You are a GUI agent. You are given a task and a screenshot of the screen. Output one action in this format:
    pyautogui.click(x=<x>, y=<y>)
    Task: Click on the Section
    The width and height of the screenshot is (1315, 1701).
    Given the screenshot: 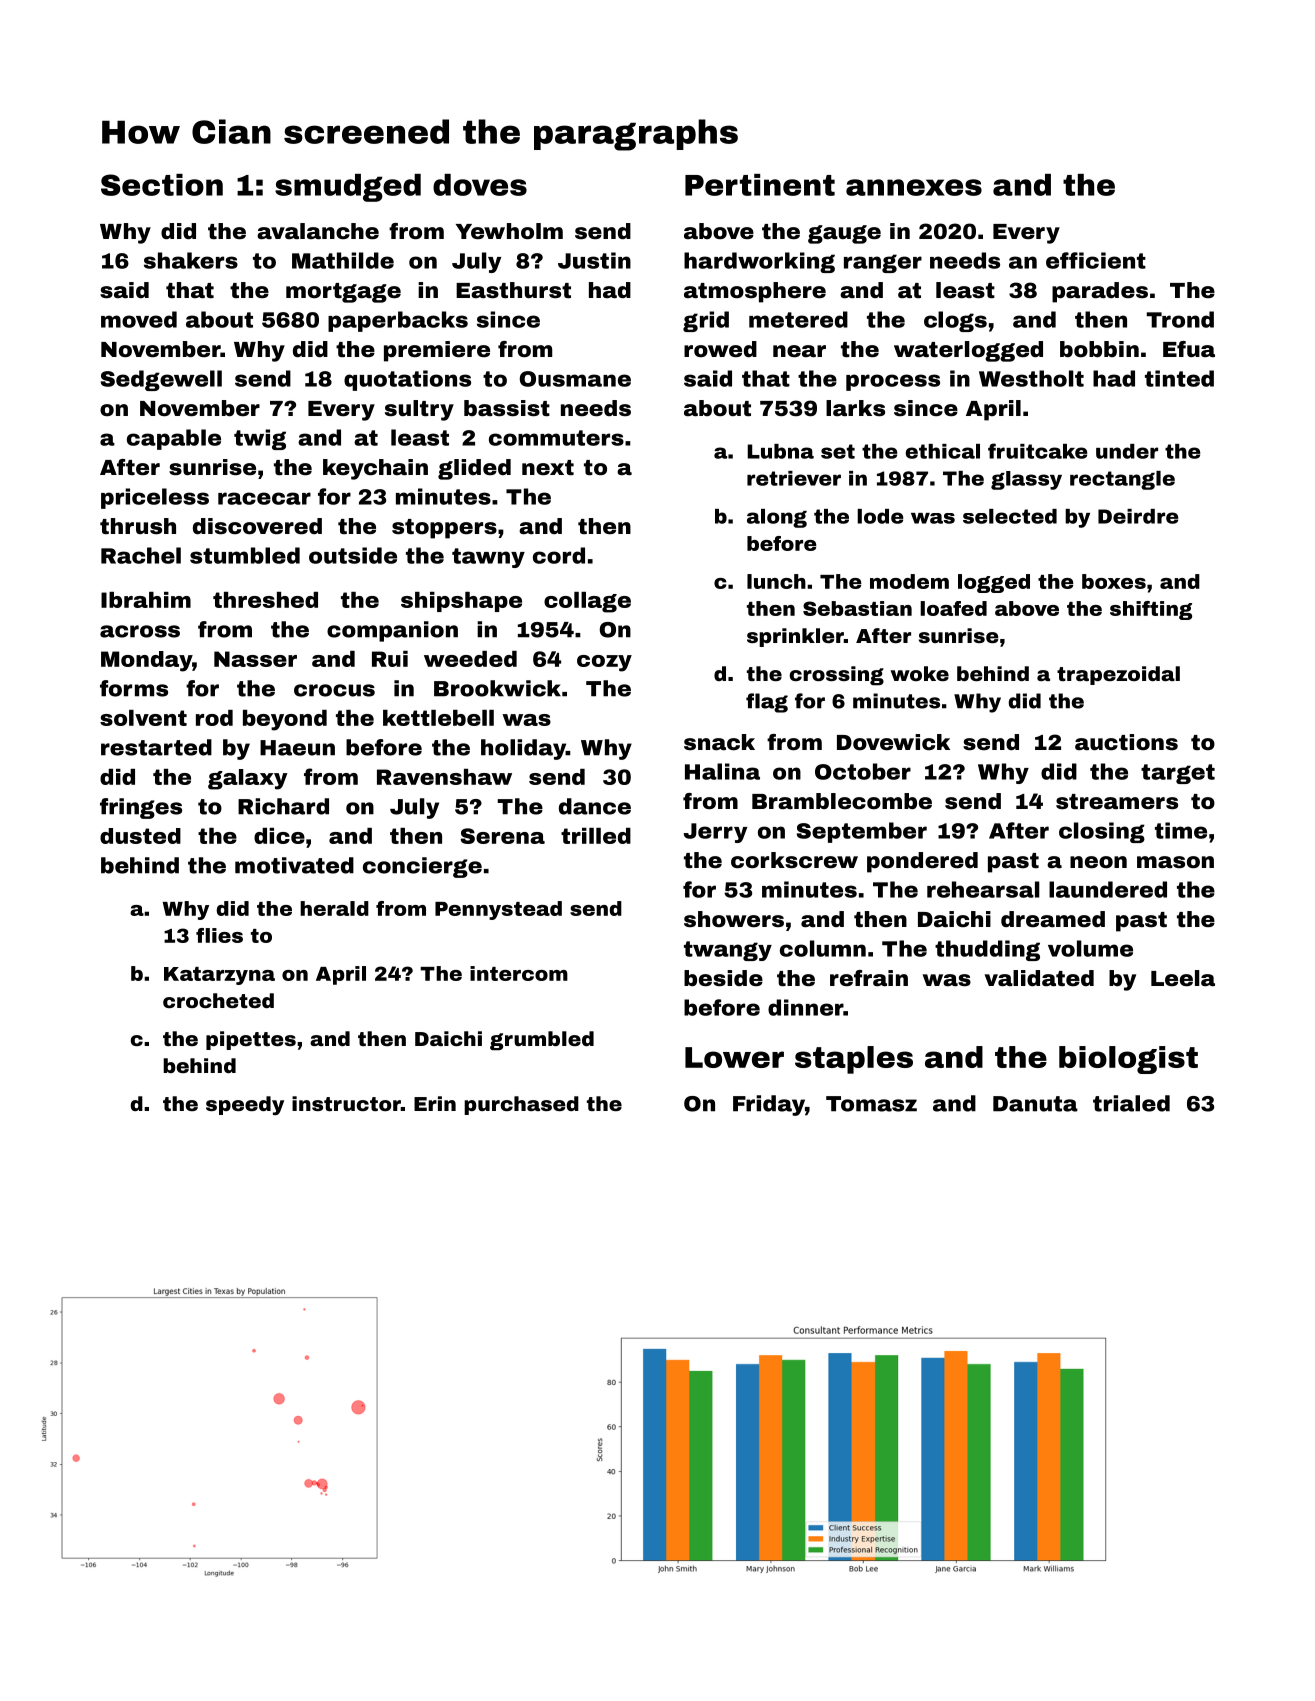 What is the action you would take?
    pyautogui.click(x=162, y=185)
